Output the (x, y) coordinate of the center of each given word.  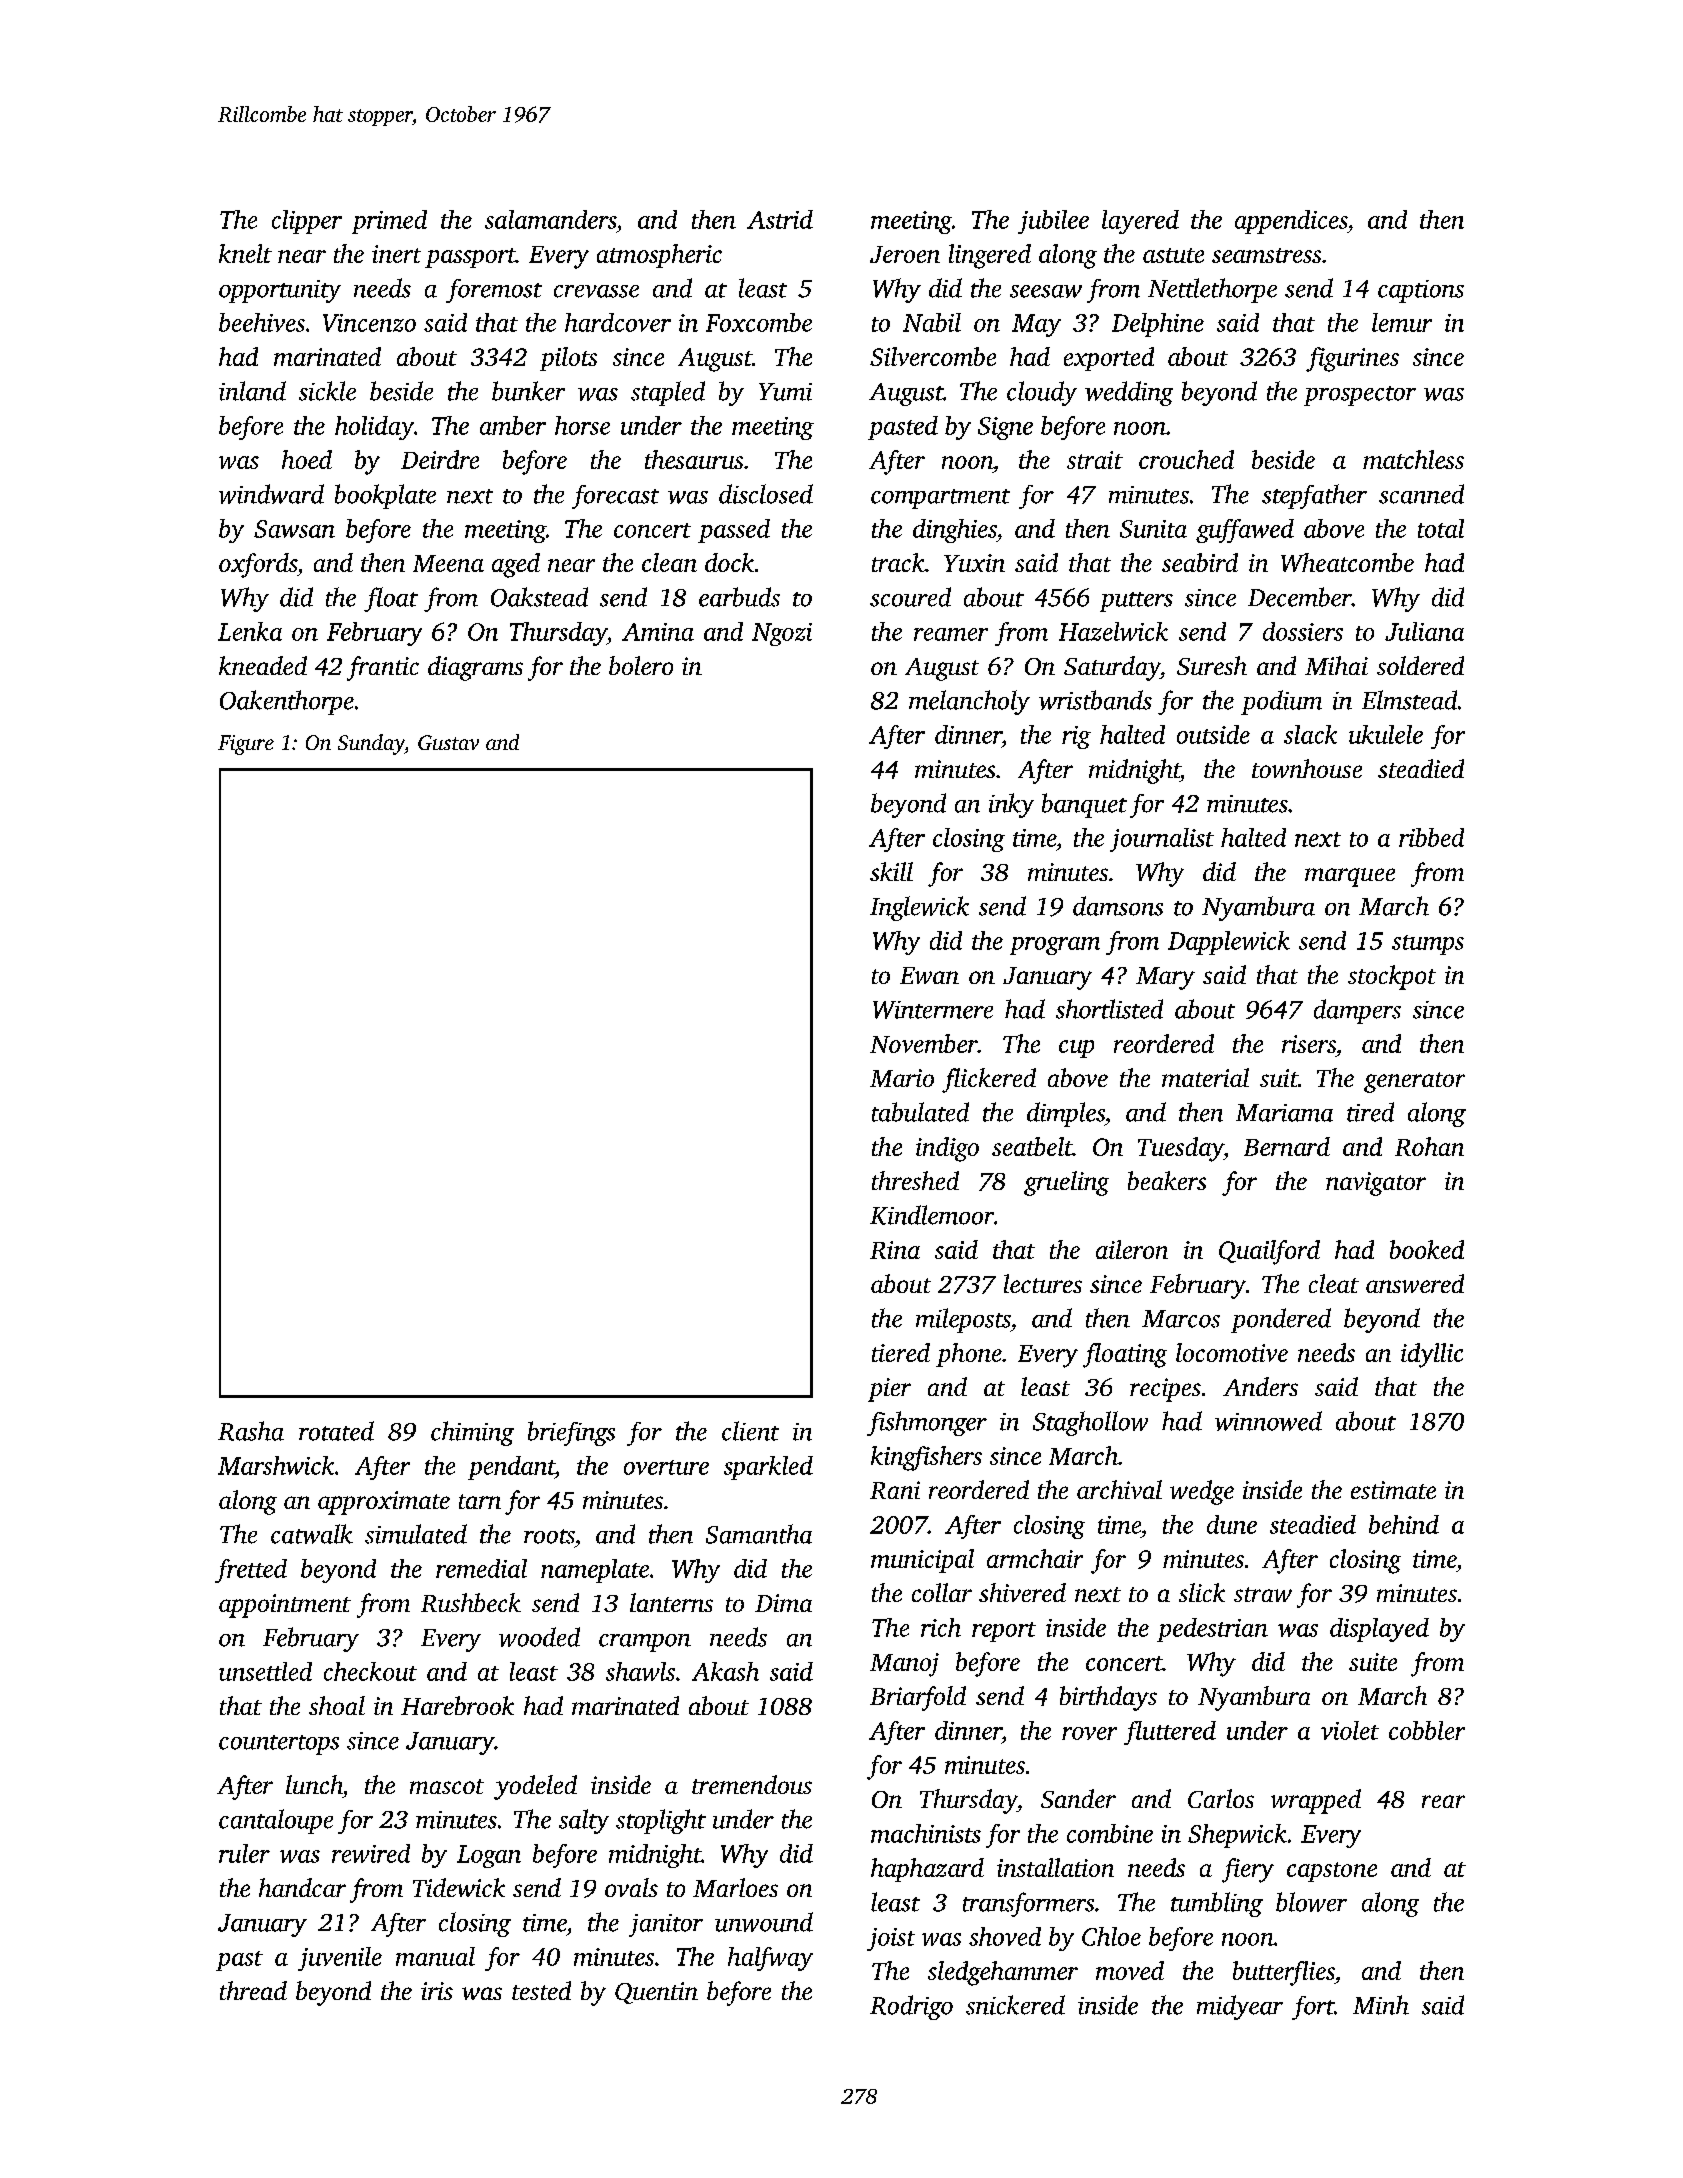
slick (1202, 1592)
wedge (1202, 1492)
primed (389, 222)
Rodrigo (911, 2007)
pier (889, 1390)
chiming (472, 1433)
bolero (641, 665)
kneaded (263, 665)
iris (437, 1991)
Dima (783, 1603)
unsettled (265, 1671)
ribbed (1431, 837)
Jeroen (905, 254)
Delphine (1158, 325)
